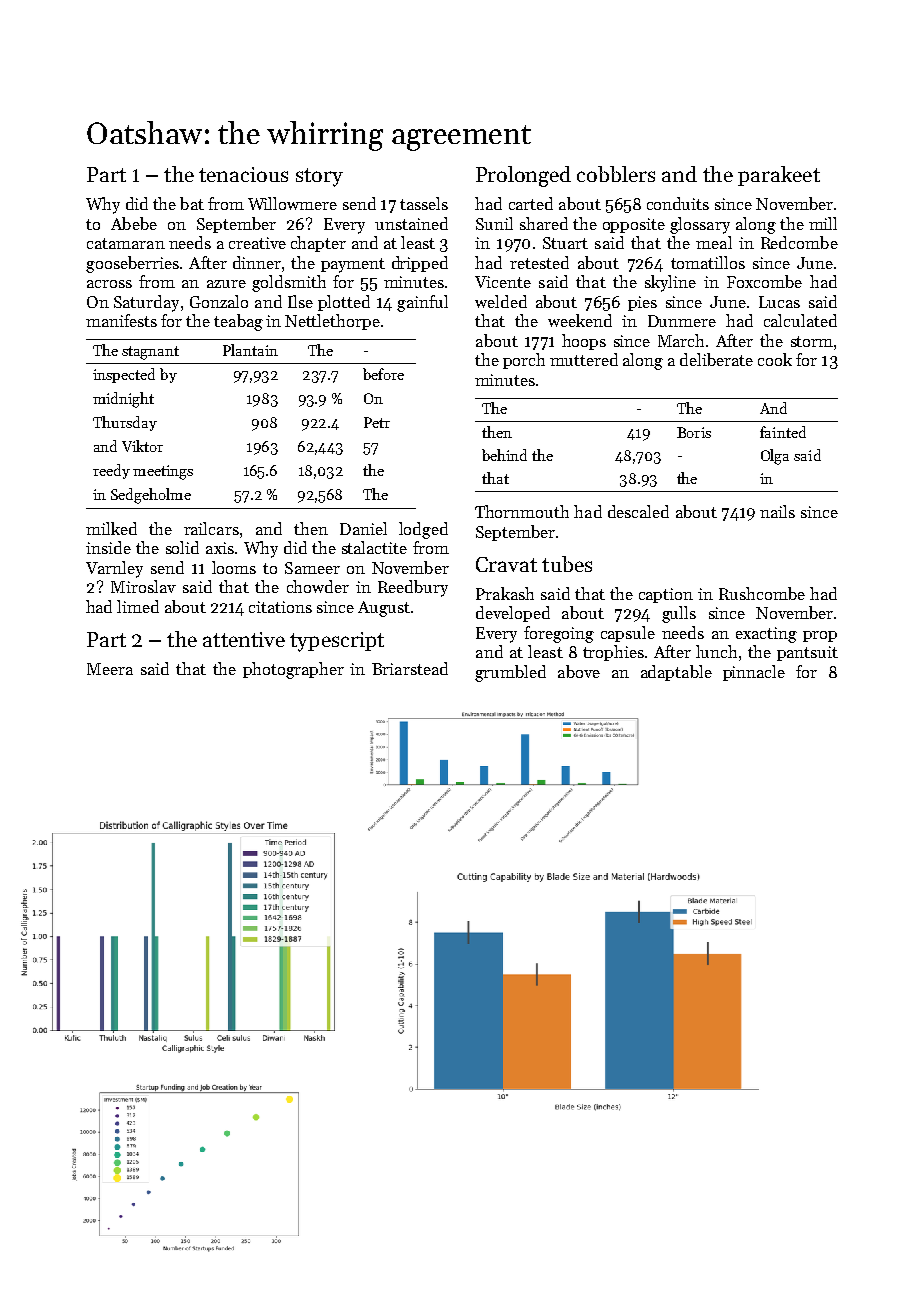 The image size is (924, 1308). I want to click on Prolonged, so click(523, 176).
